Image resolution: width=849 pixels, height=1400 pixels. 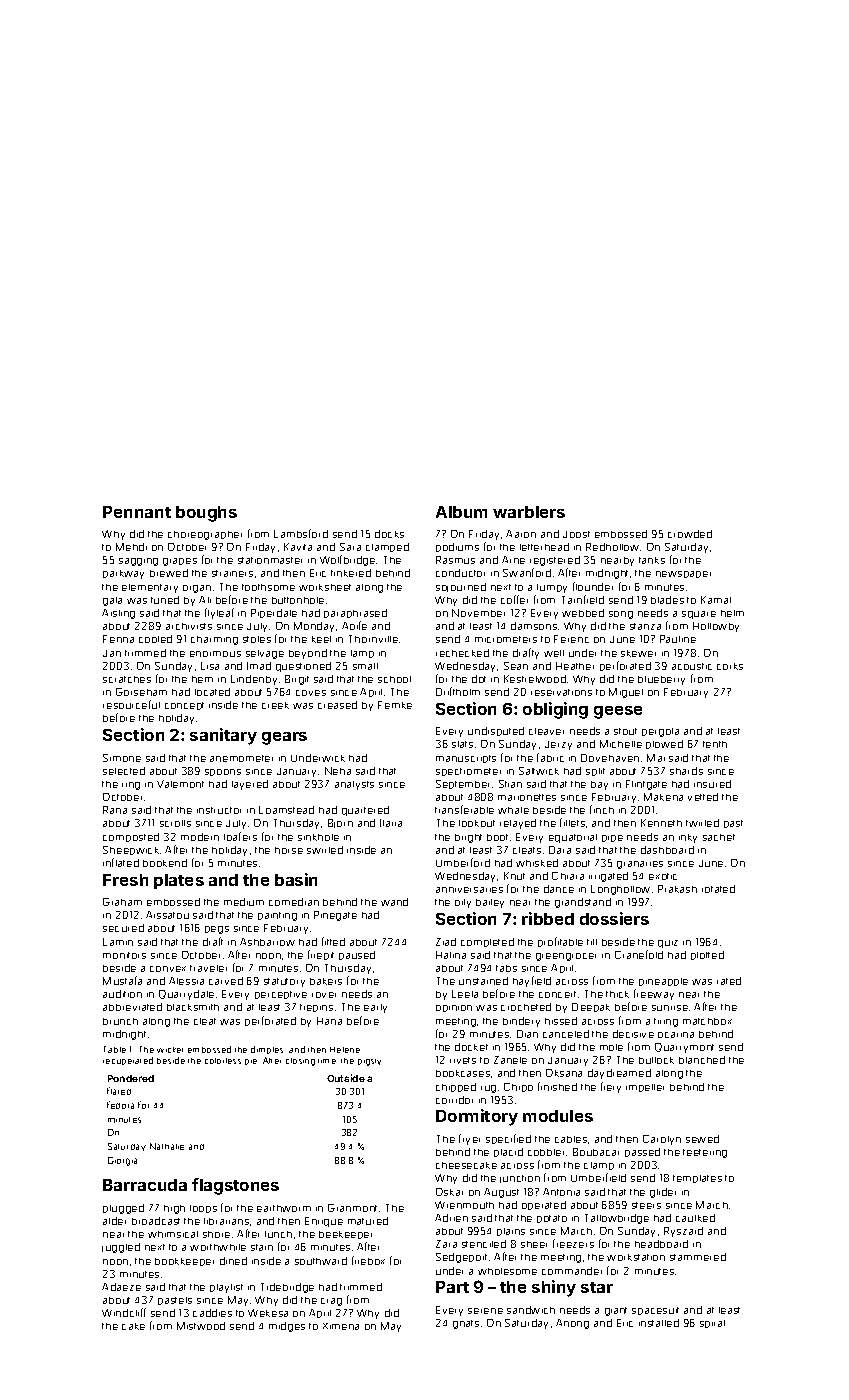 I want to click on broadcast, so click(x=156, y=1221).
